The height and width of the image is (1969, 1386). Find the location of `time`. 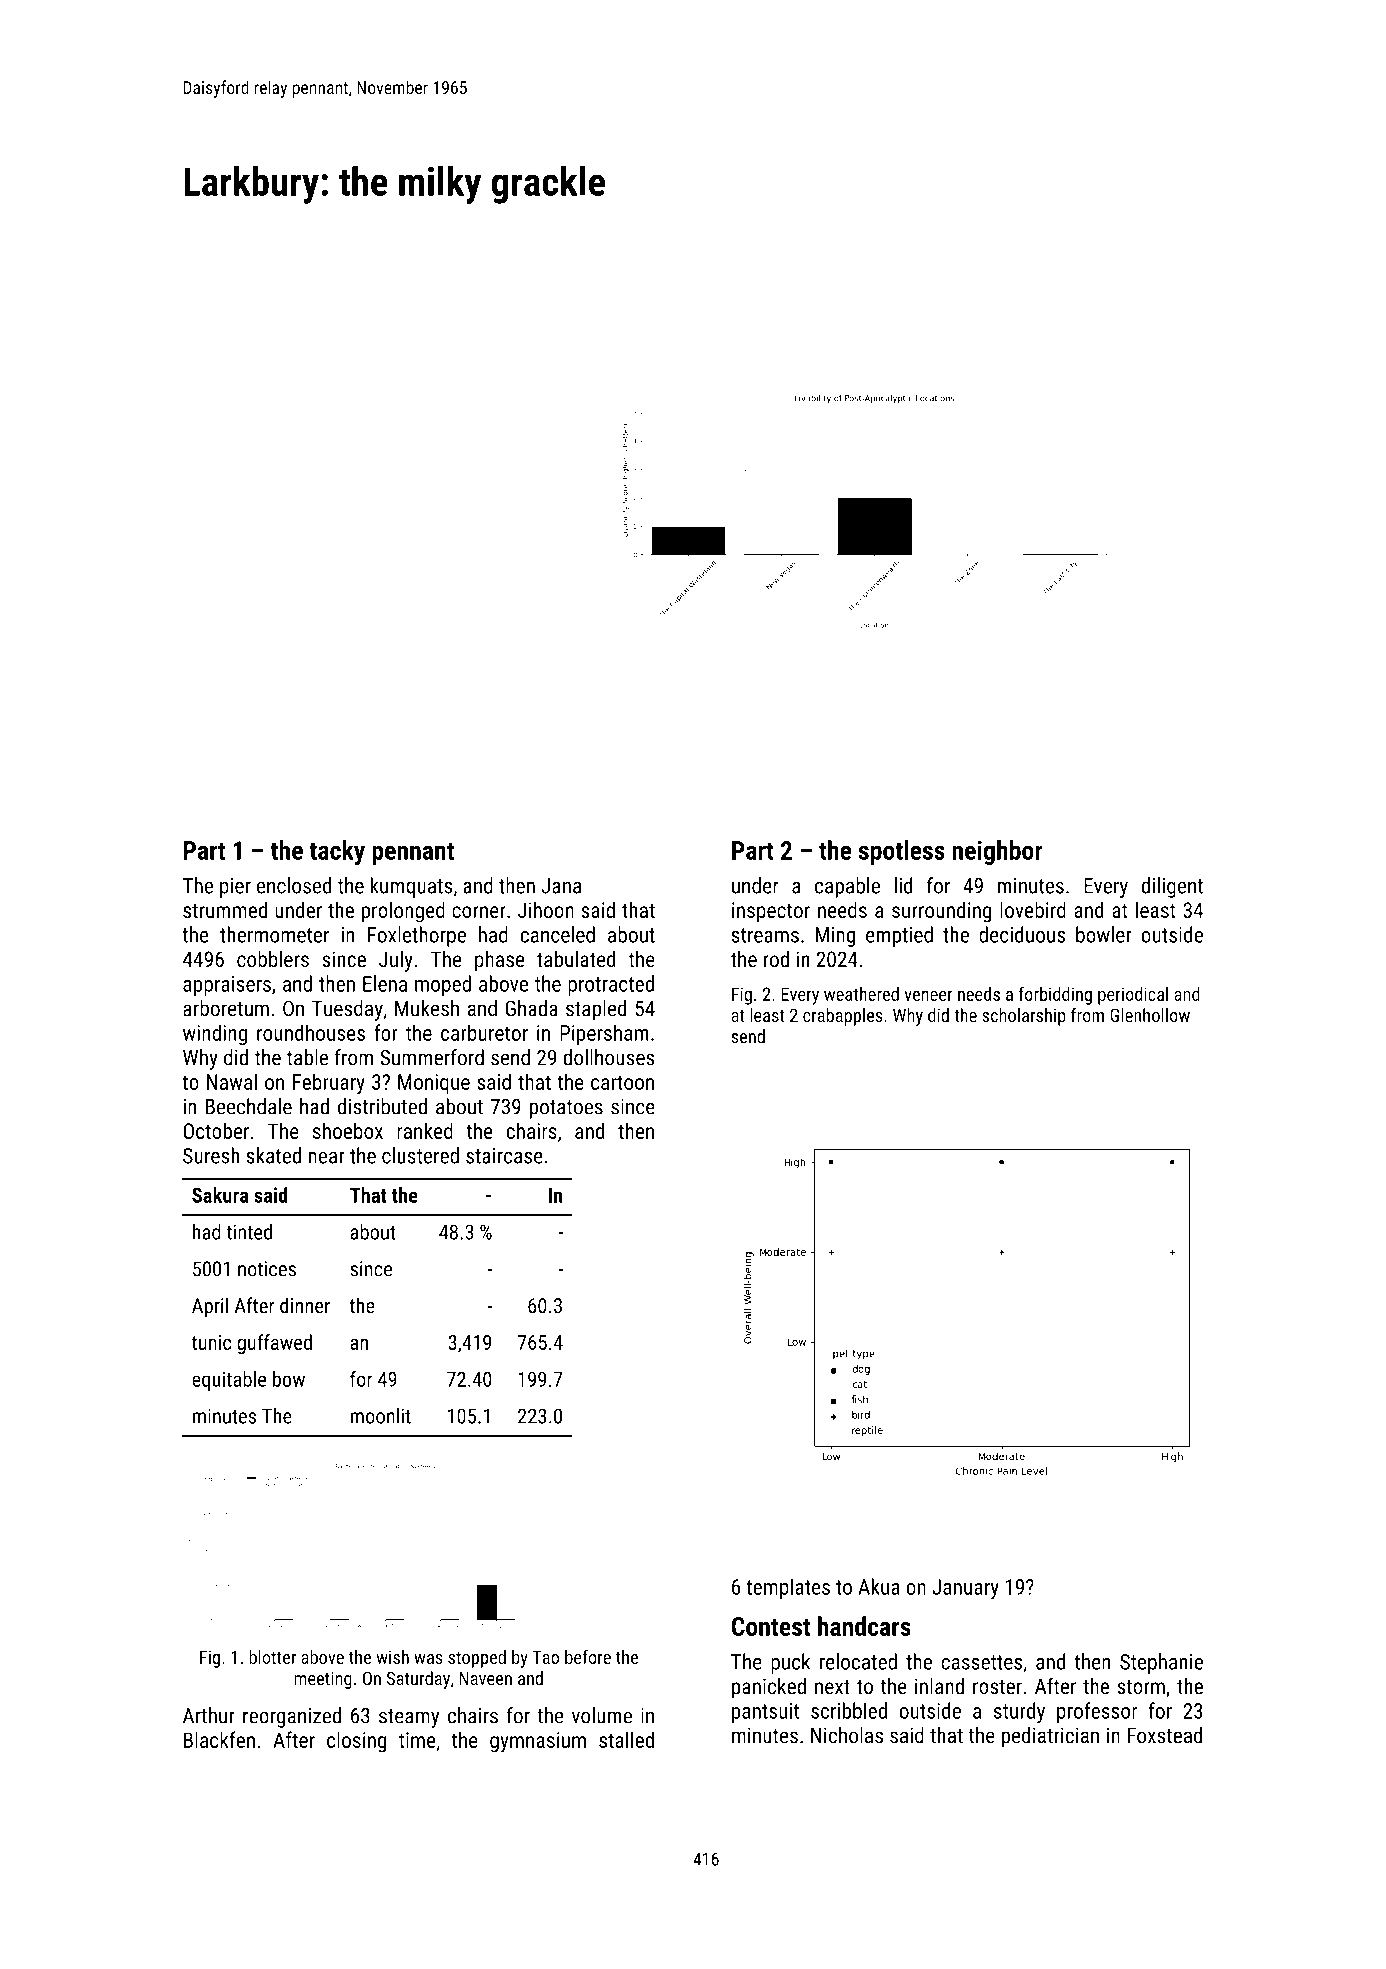

time is located at coordinates (417, 1740).
